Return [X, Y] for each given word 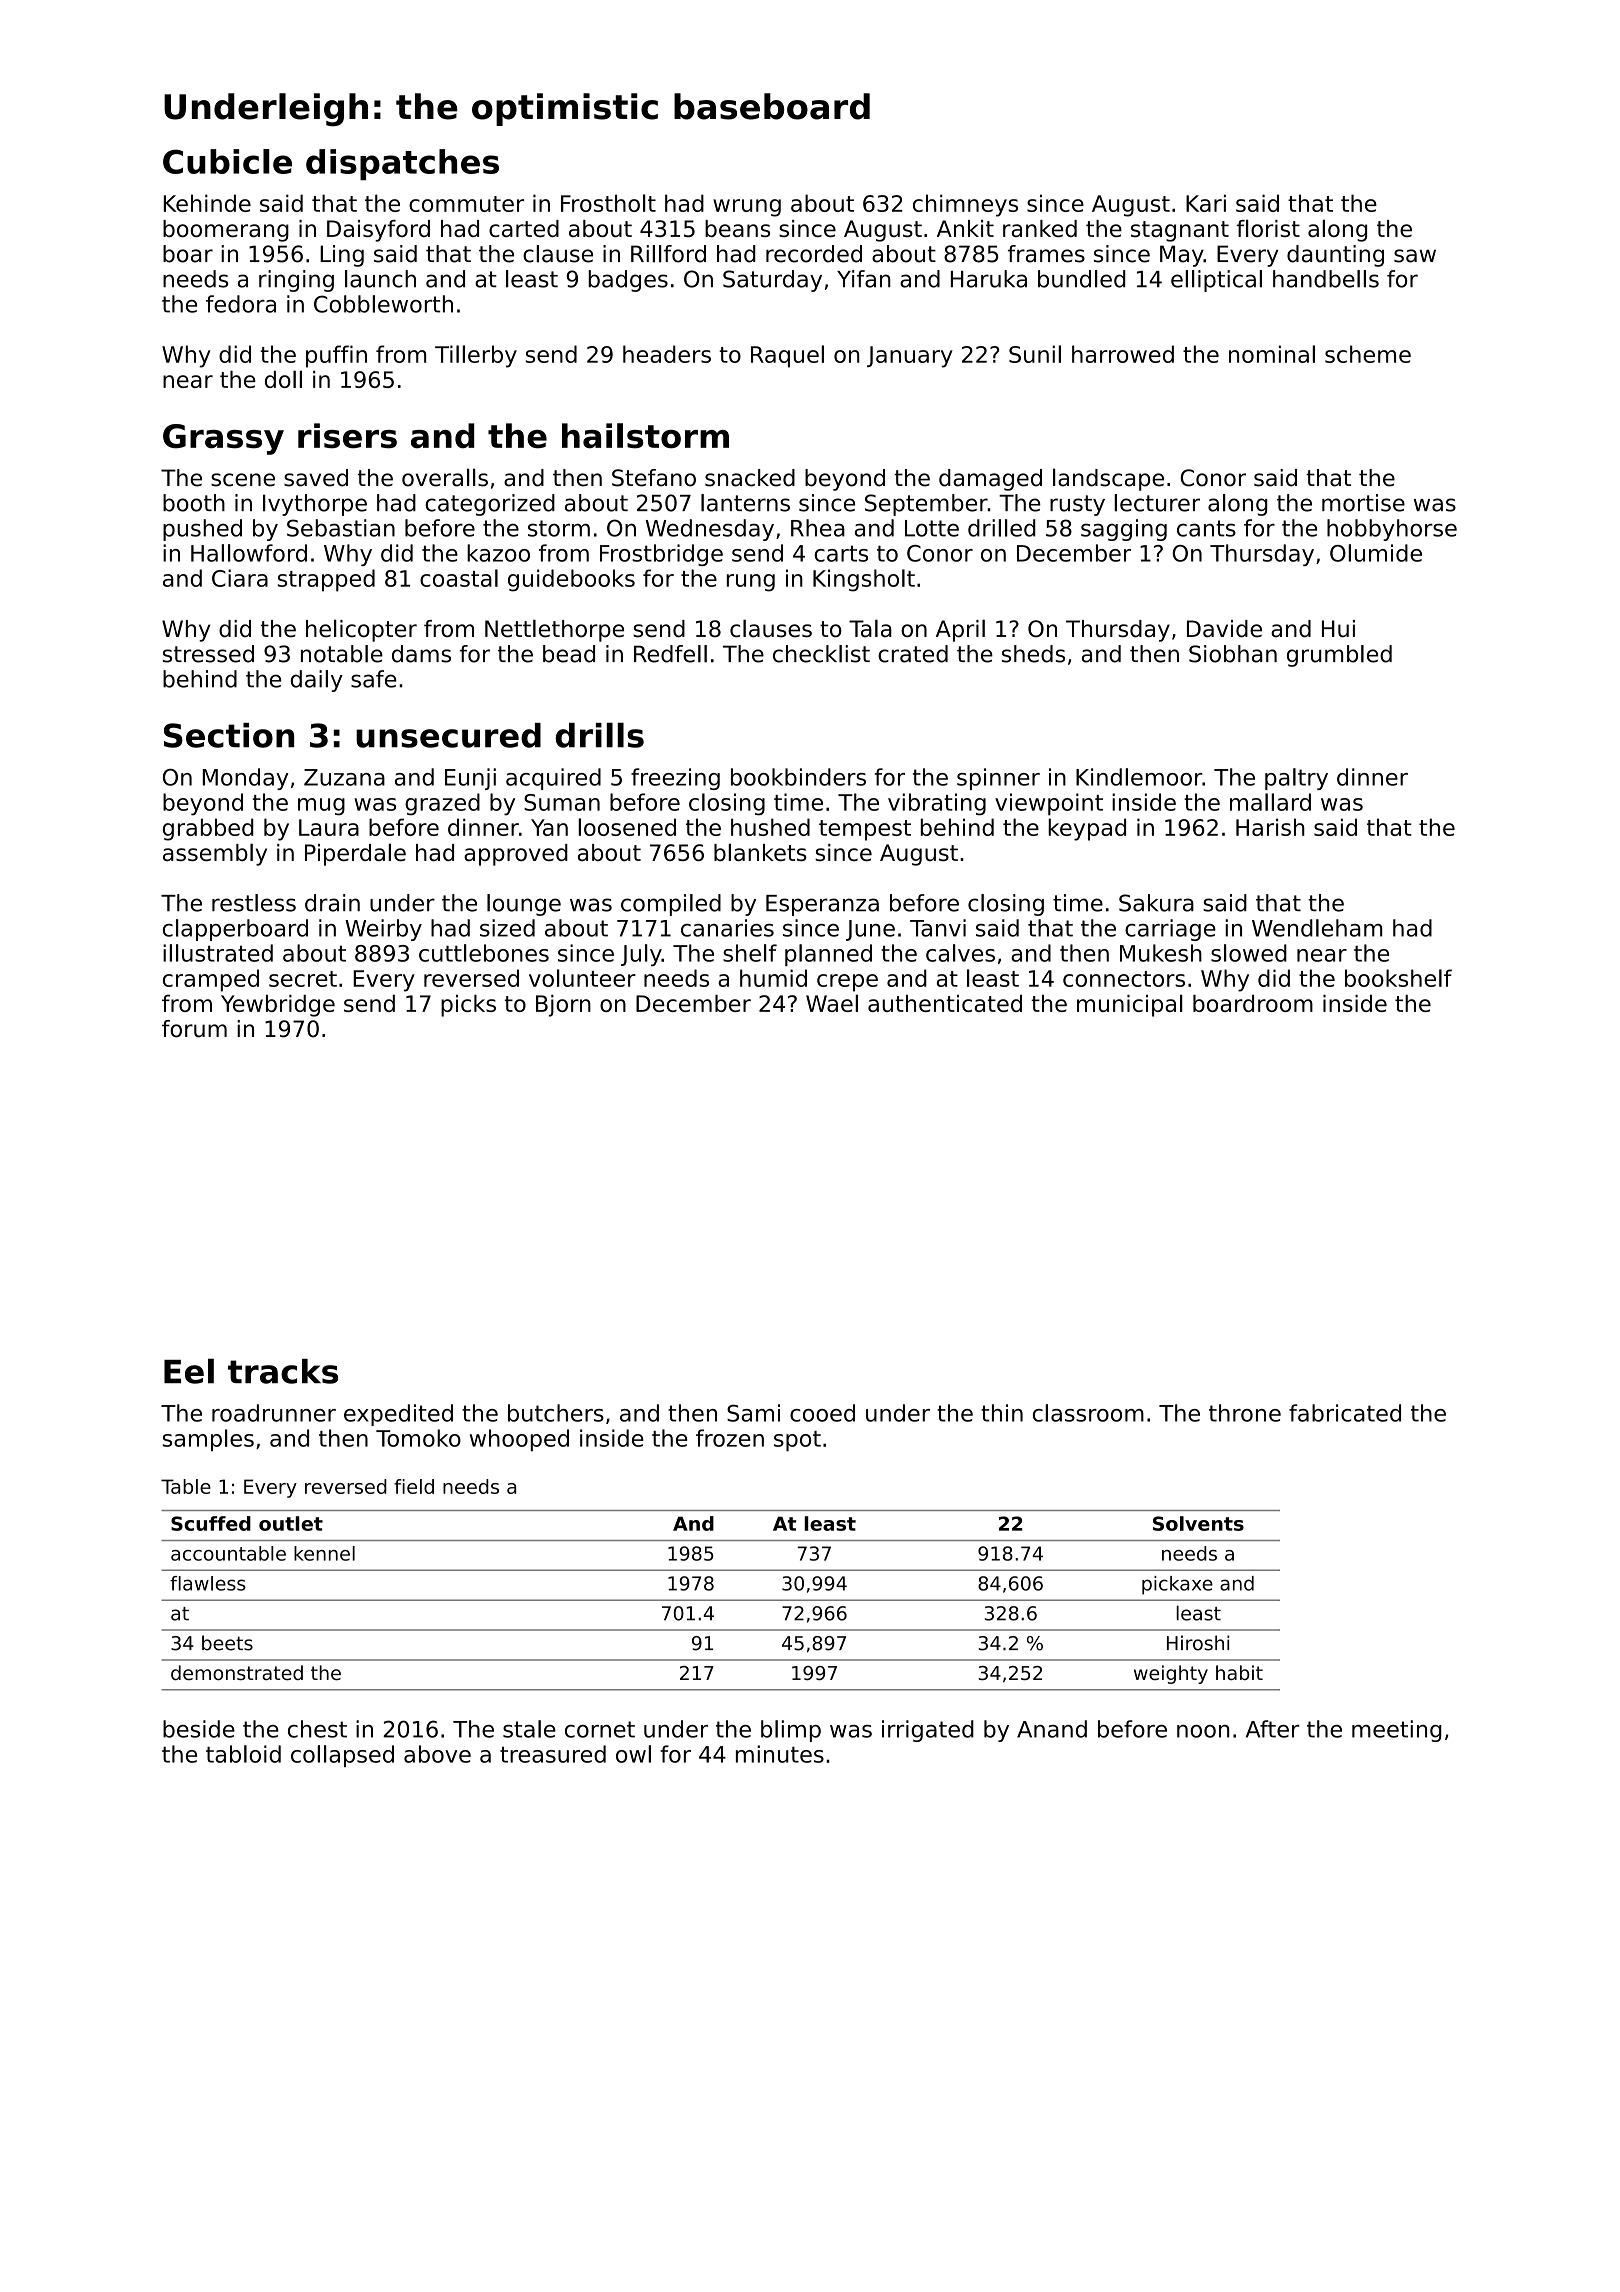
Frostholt [608, 203]
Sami [753, 1413]
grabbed [208, 829]
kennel [324, 1553]
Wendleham [1317, 928]
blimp [791, 1731]
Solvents [1198, 1523]
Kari [1206, 203]
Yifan [864, 279]
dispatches [402, 164]
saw [1415, 256]
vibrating [937, 804]
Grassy [223, 439]
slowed [1249, 953]
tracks [283, 1371]
